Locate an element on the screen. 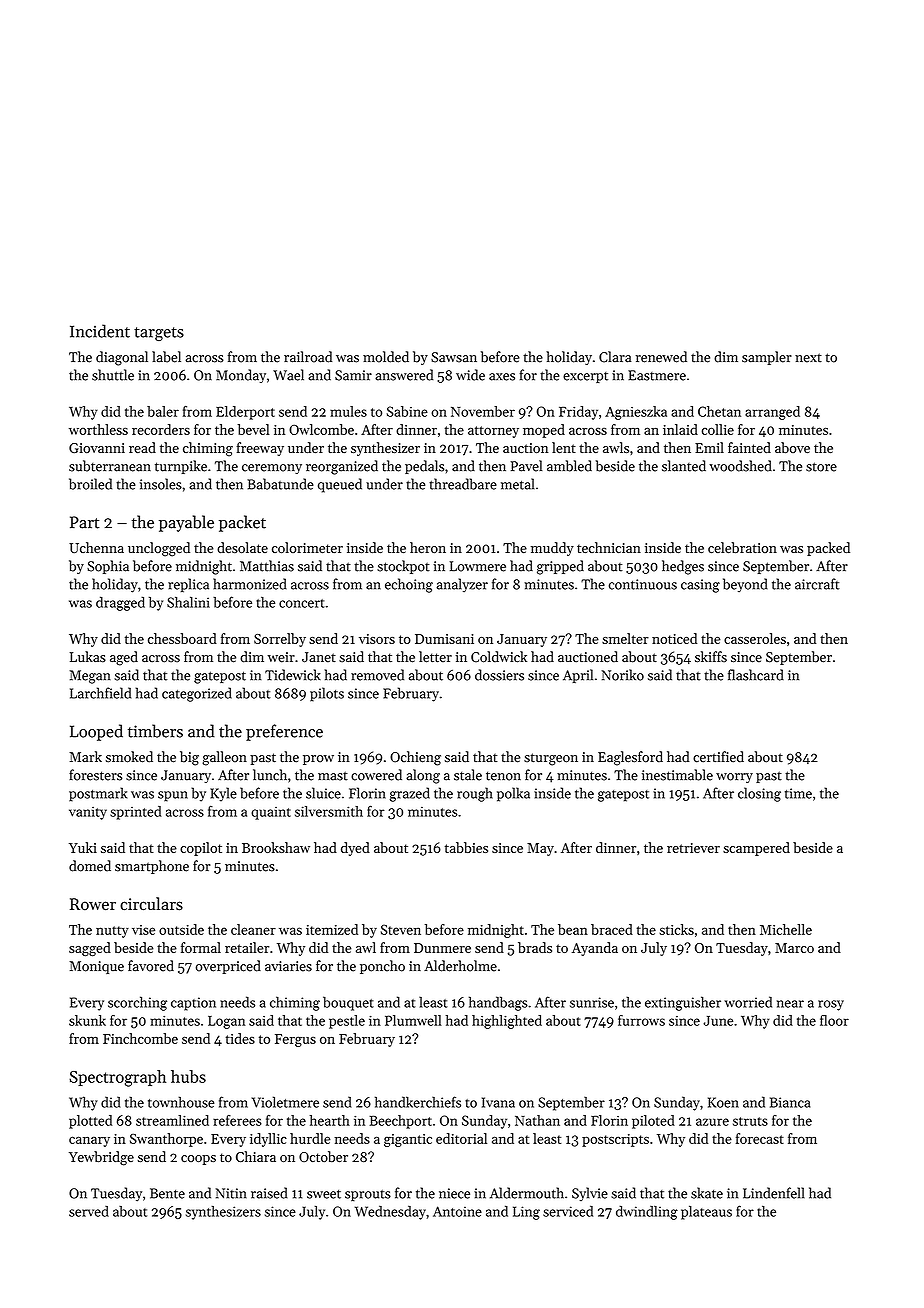  Aldermouth is located at coordinates (527, 1193).
